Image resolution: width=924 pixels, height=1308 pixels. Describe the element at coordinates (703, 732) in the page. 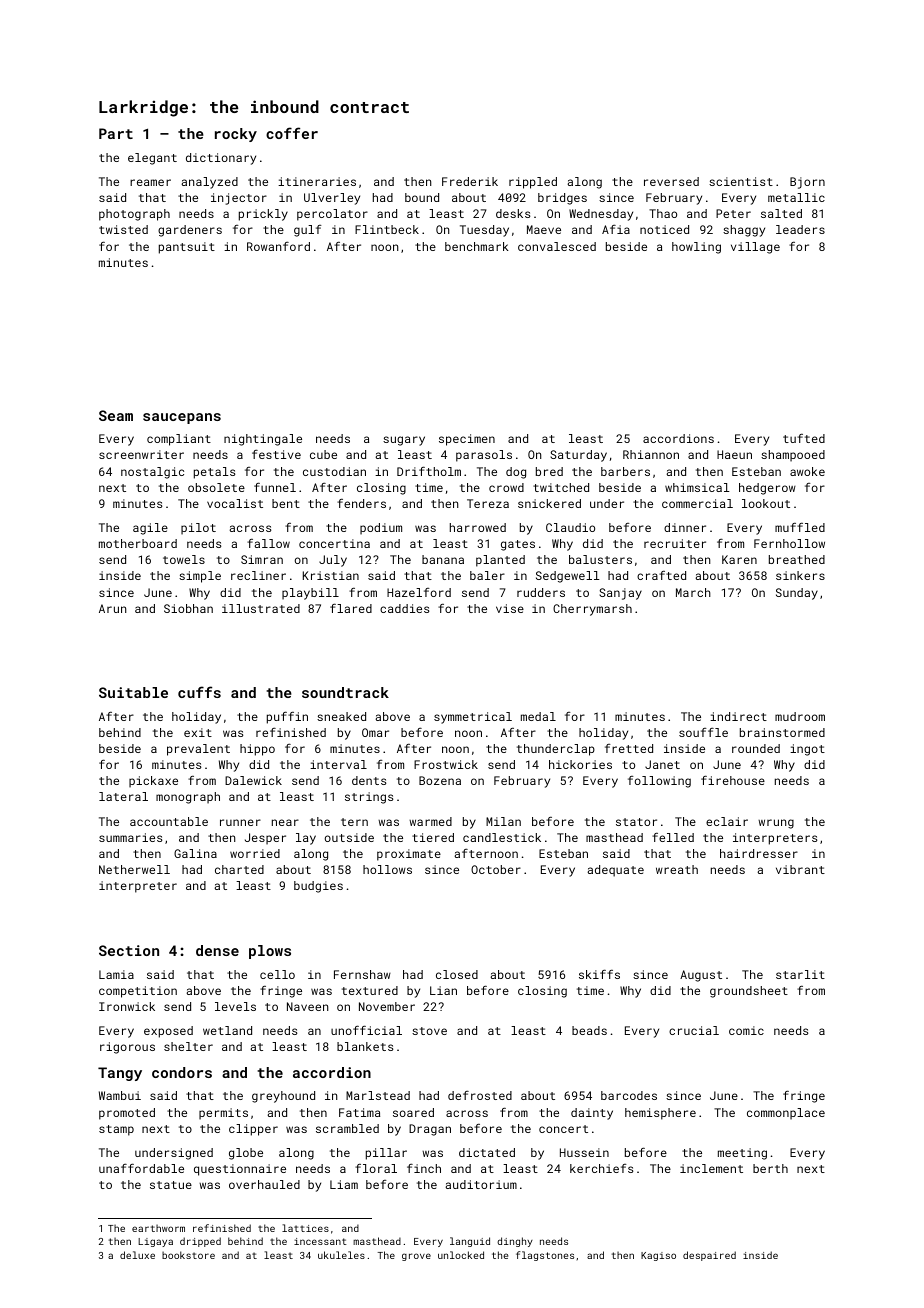

I see `souffle` at that location.
